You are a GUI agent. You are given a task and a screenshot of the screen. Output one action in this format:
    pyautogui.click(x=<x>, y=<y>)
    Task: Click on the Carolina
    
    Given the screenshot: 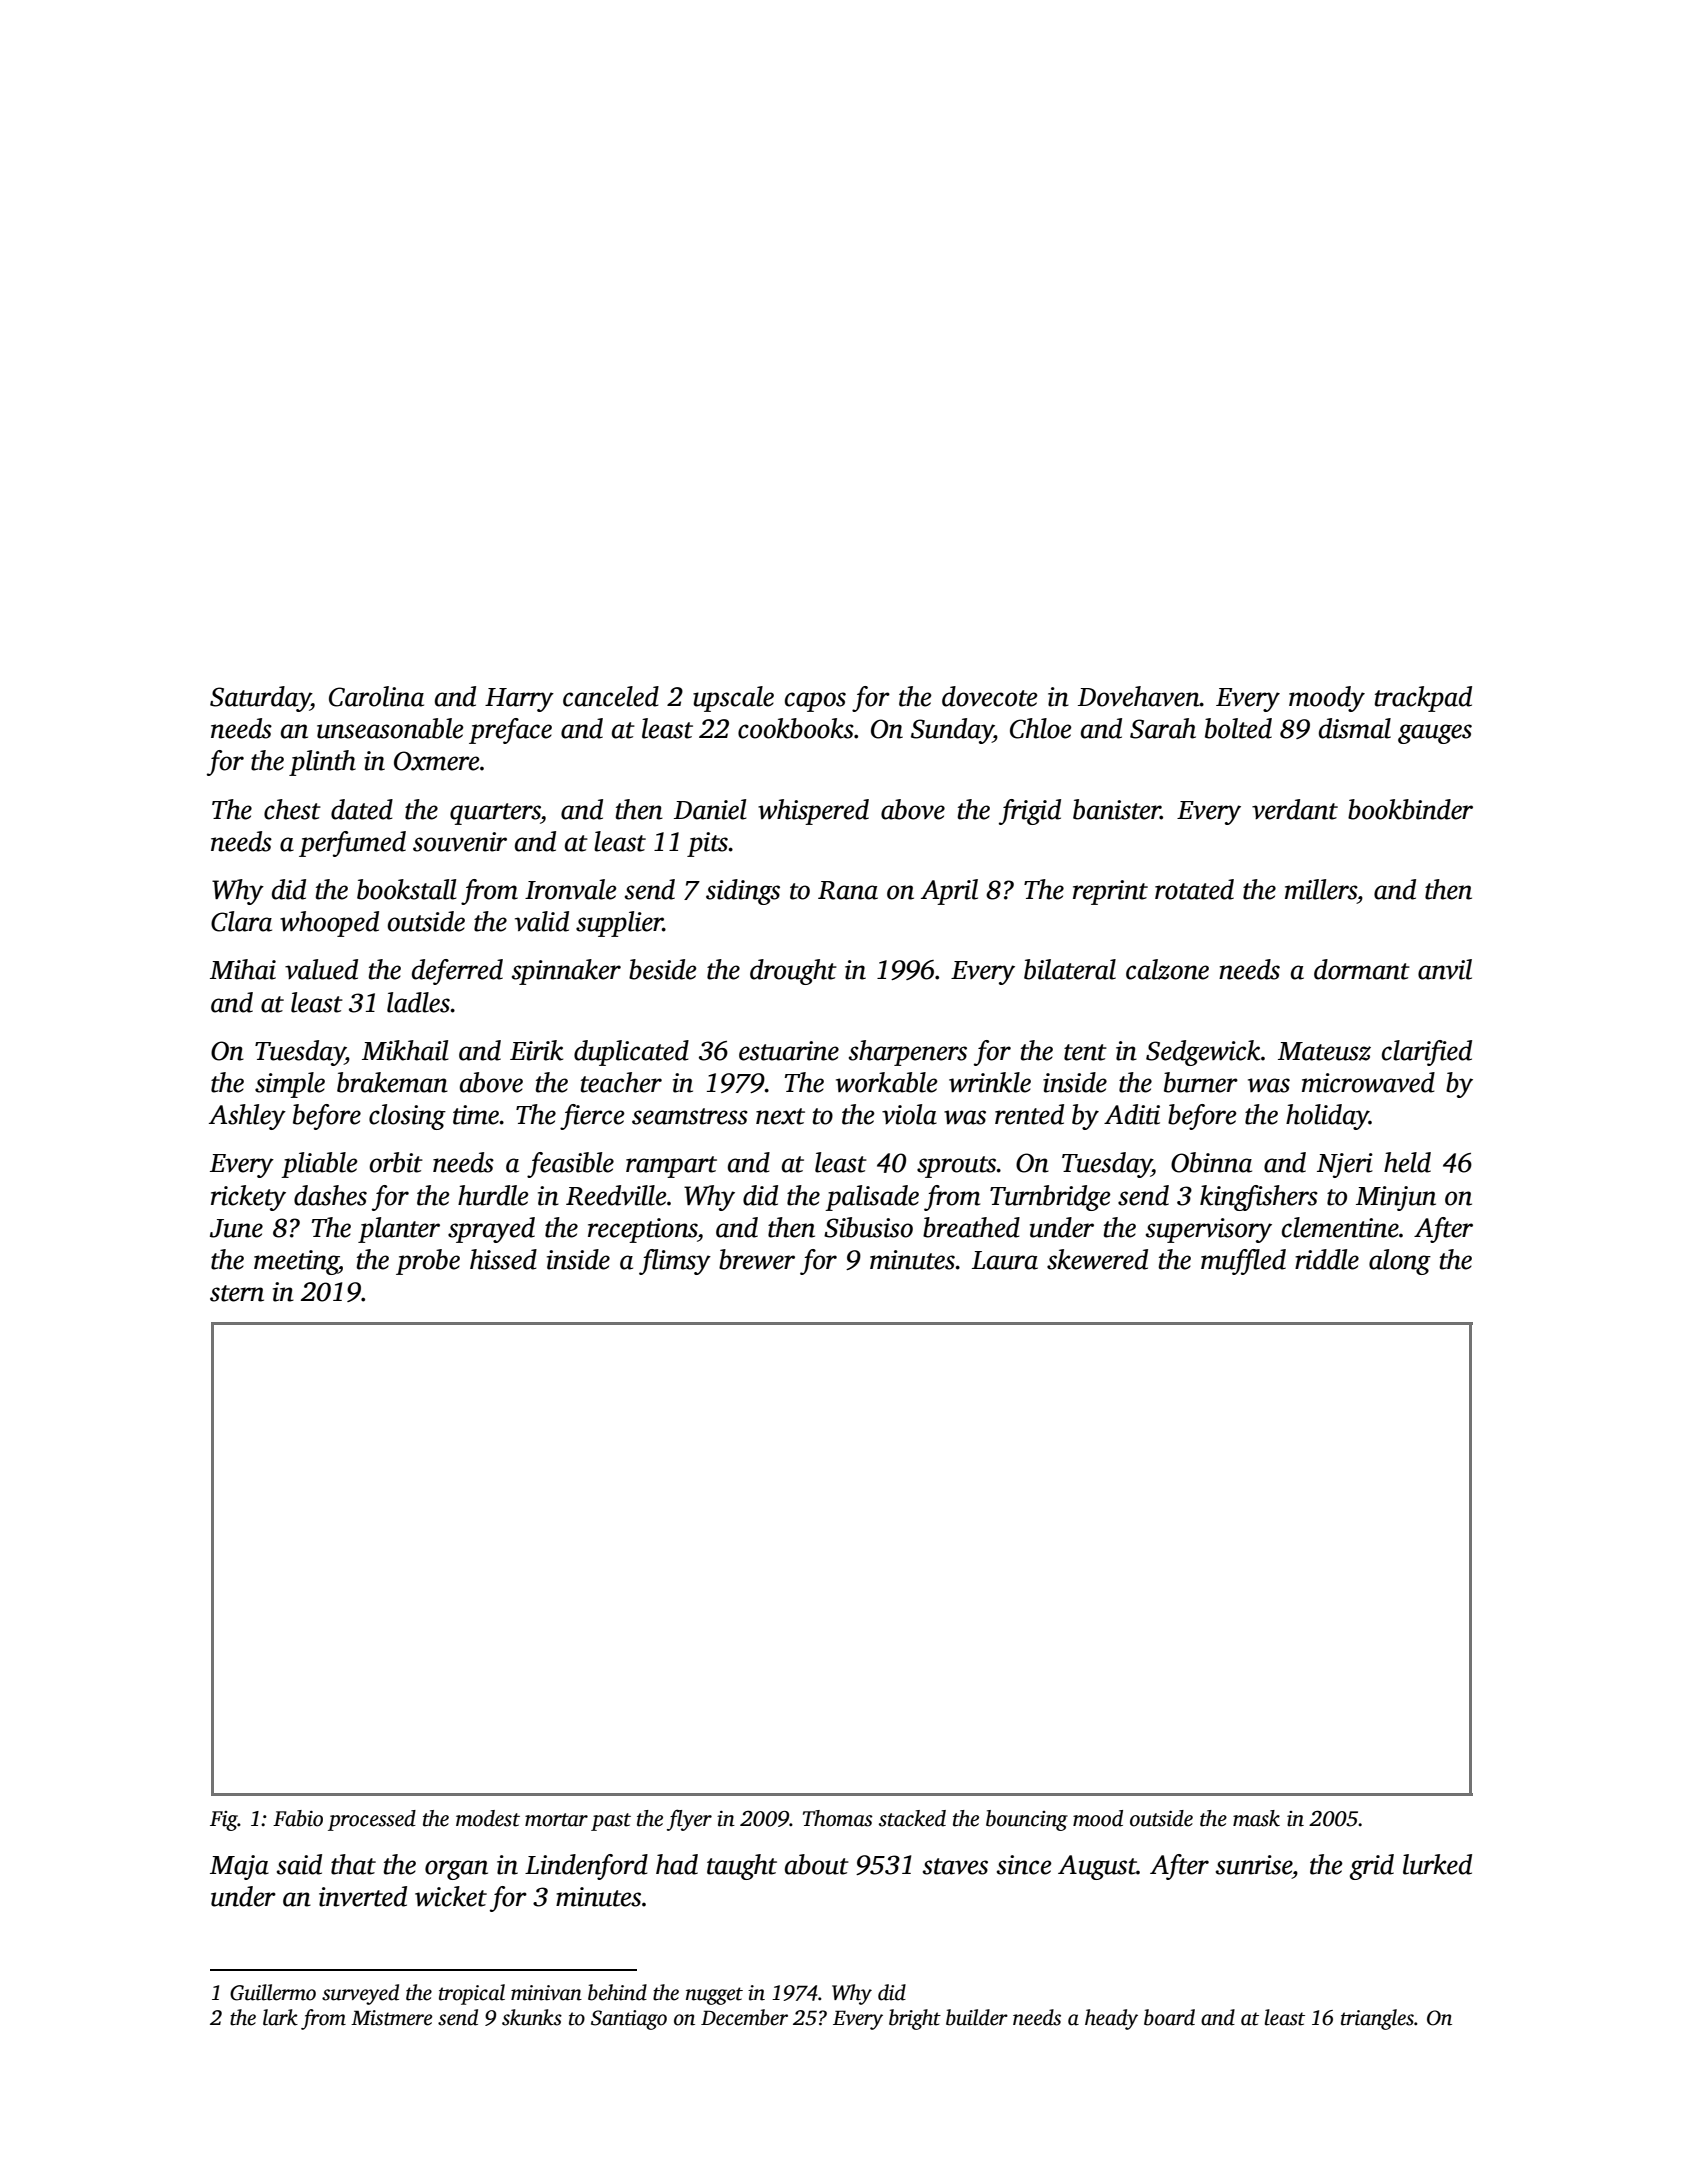 What is the action you would take?
    pyautogui.click(x=376, y=696)
